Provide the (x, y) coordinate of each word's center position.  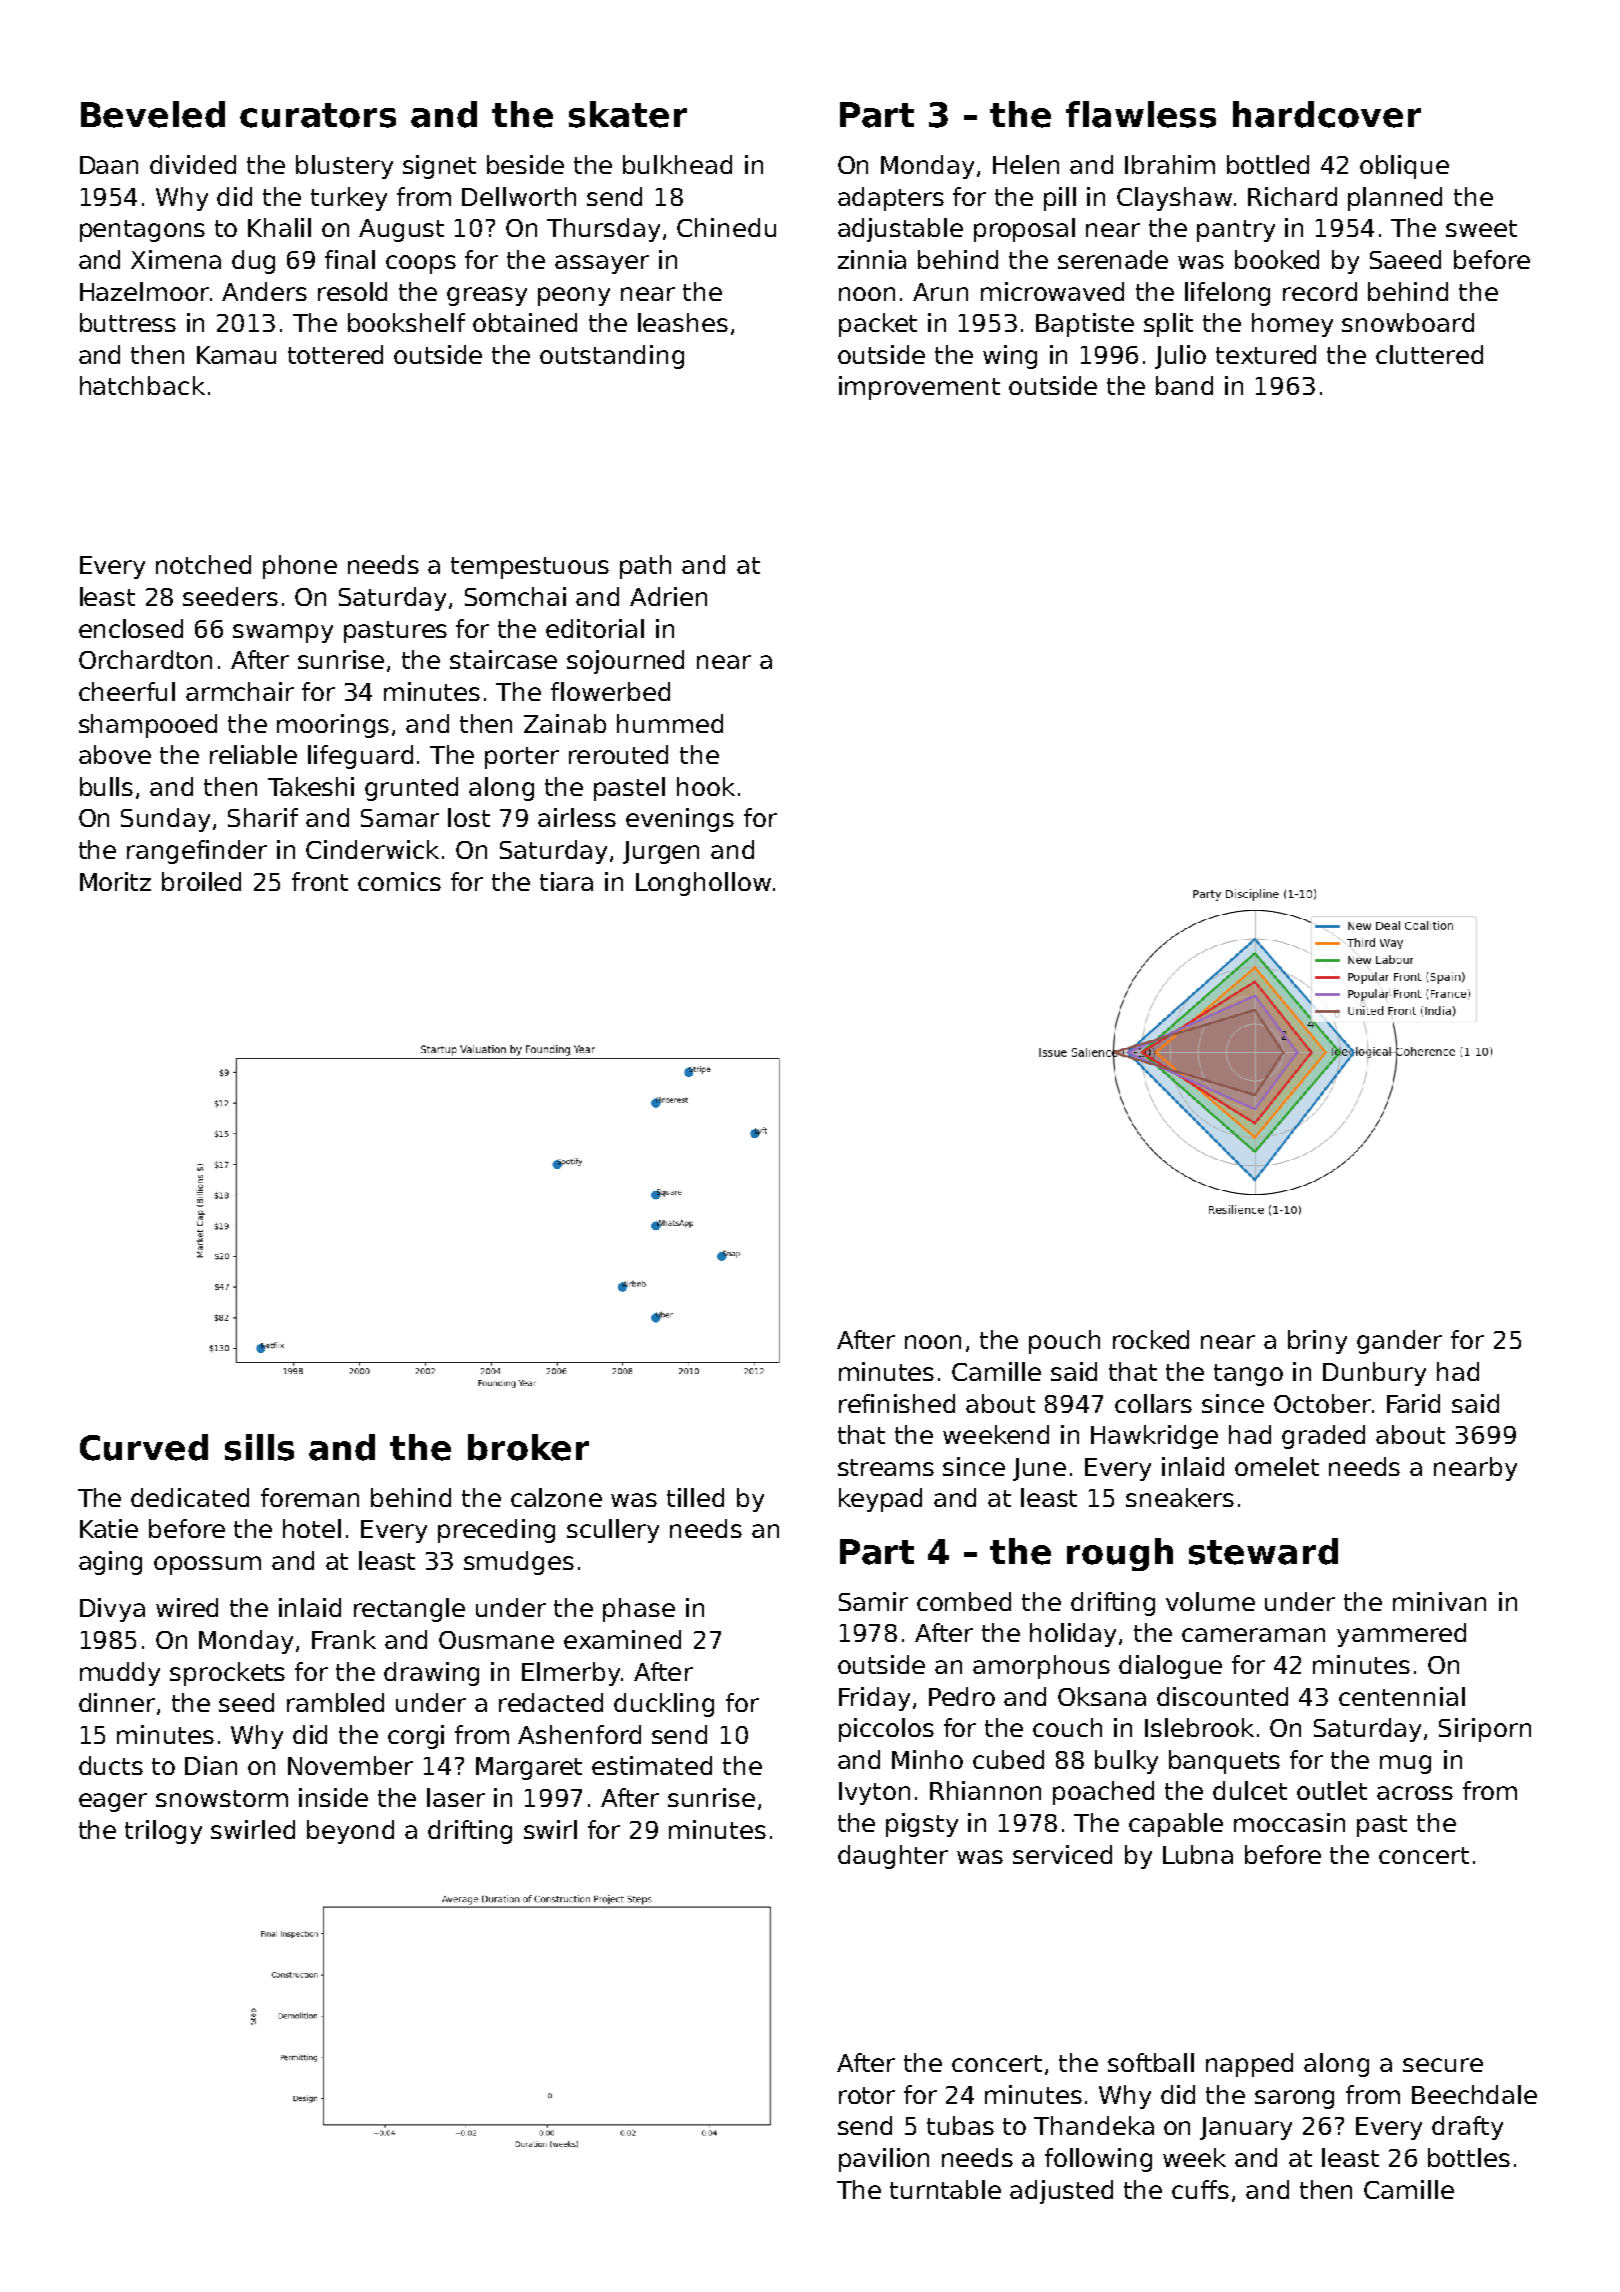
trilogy (163, 1832)
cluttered (1429, 354)
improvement (919, 388)
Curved (144, 1447)
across (1415, 1793)
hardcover (1327, 114)
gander (1399, 1342)
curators (318, 115)
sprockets (227, 1674)
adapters (891, 199)
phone (300, 567)
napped (1249, 2065)
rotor (867, 2095)
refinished (897, 1403)
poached (1103, 1793)
